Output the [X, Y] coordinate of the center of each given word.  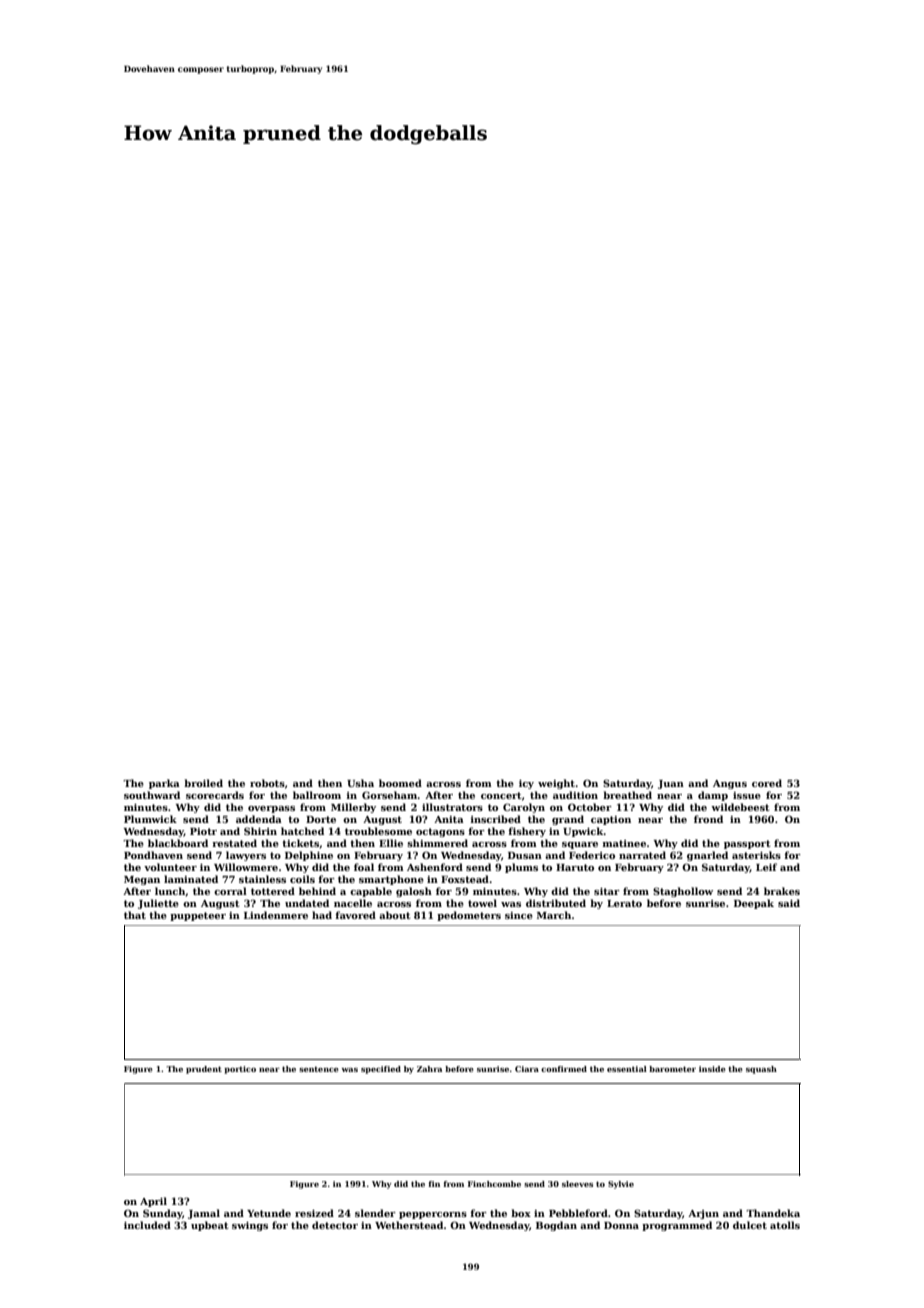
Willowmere [246, 867]
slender [375, 1213]
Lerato [624, 903]
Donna [621, 1225]
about [395, 915]
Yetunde [269, 1213]
